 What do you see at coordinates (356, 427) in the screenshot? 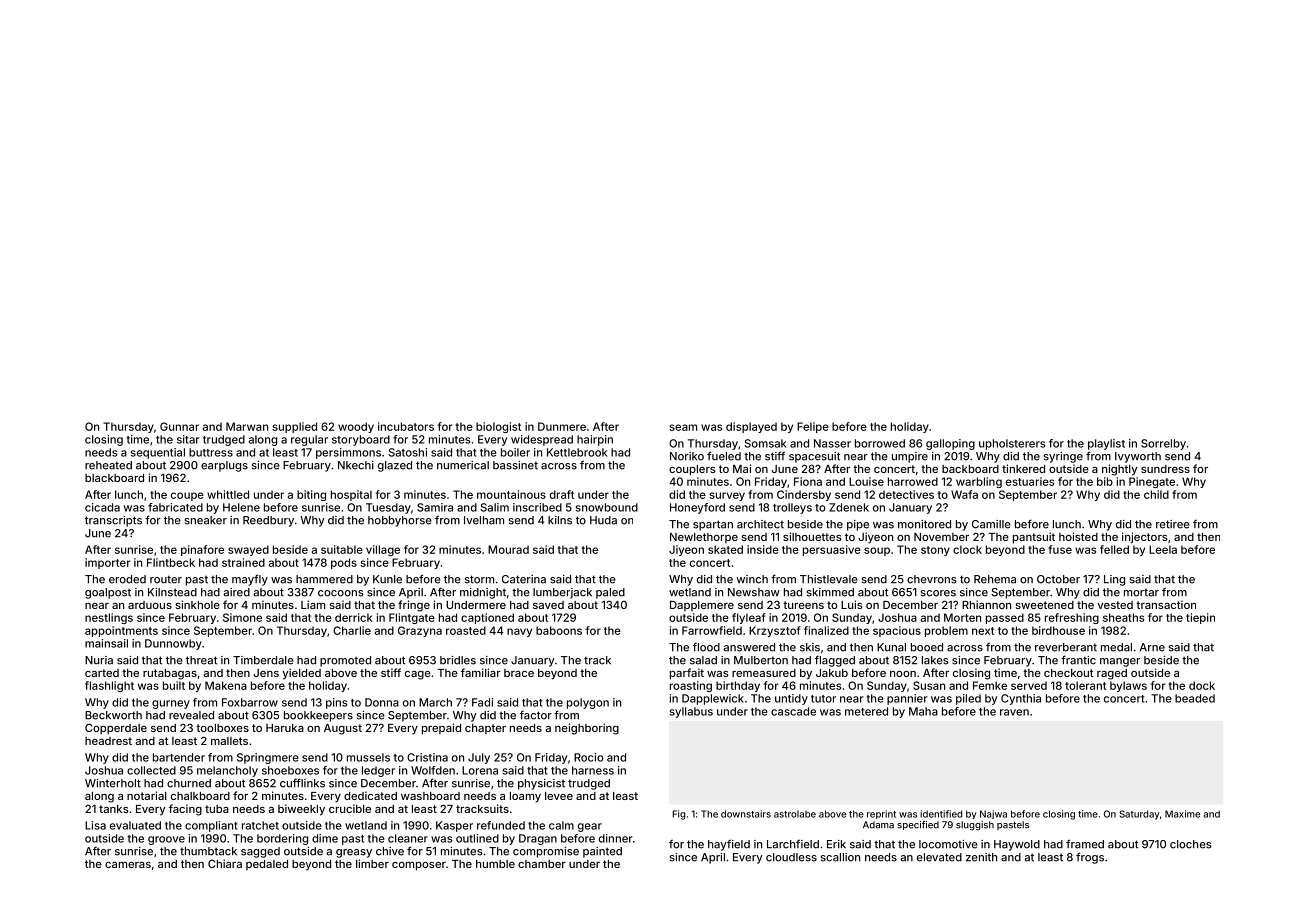
I see `woody` at bounding box center [356, 427].
